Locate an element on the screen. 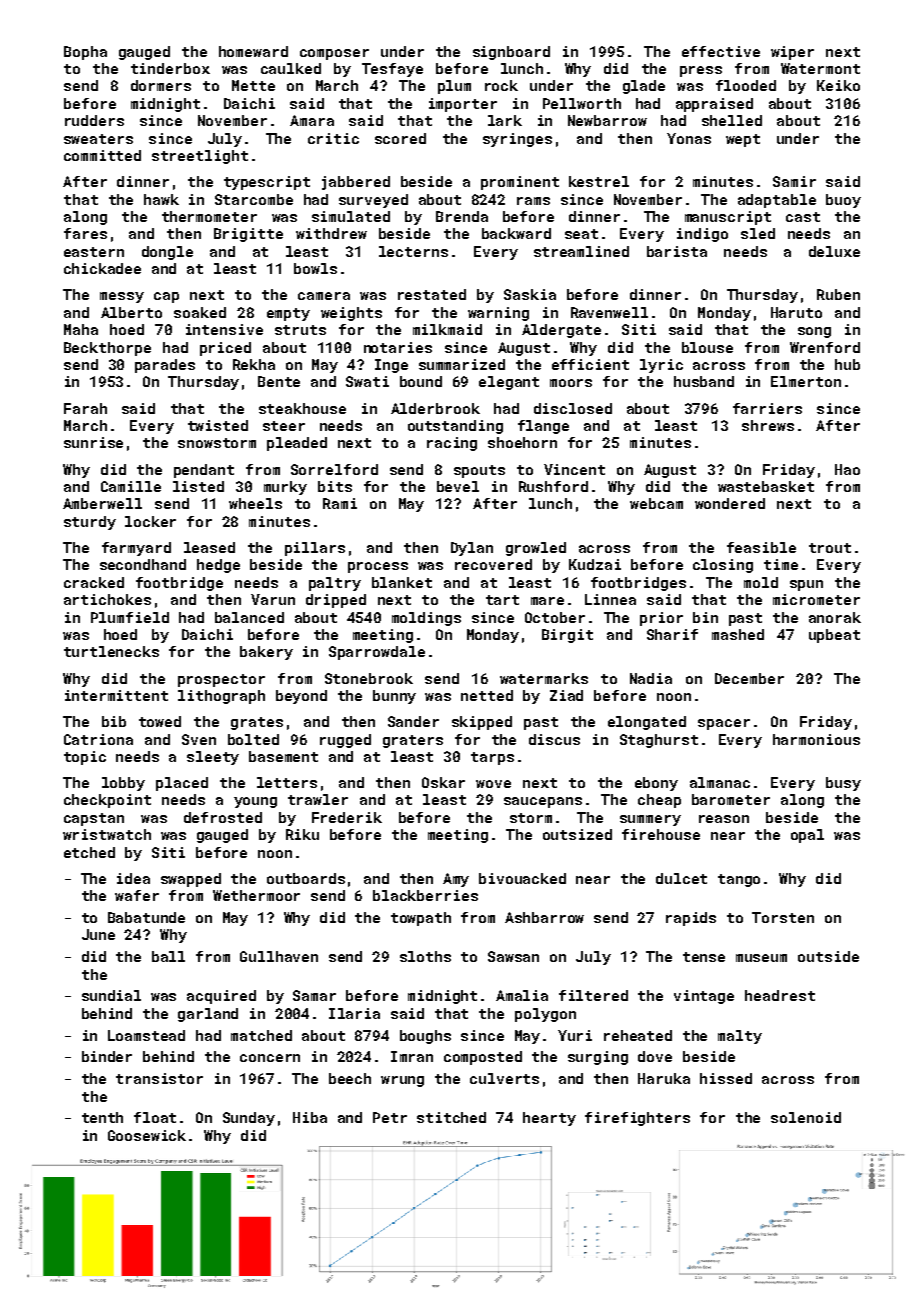 The height and width of the screenshot is (1308, 924). simulated is located at coordinates (351, 216).
